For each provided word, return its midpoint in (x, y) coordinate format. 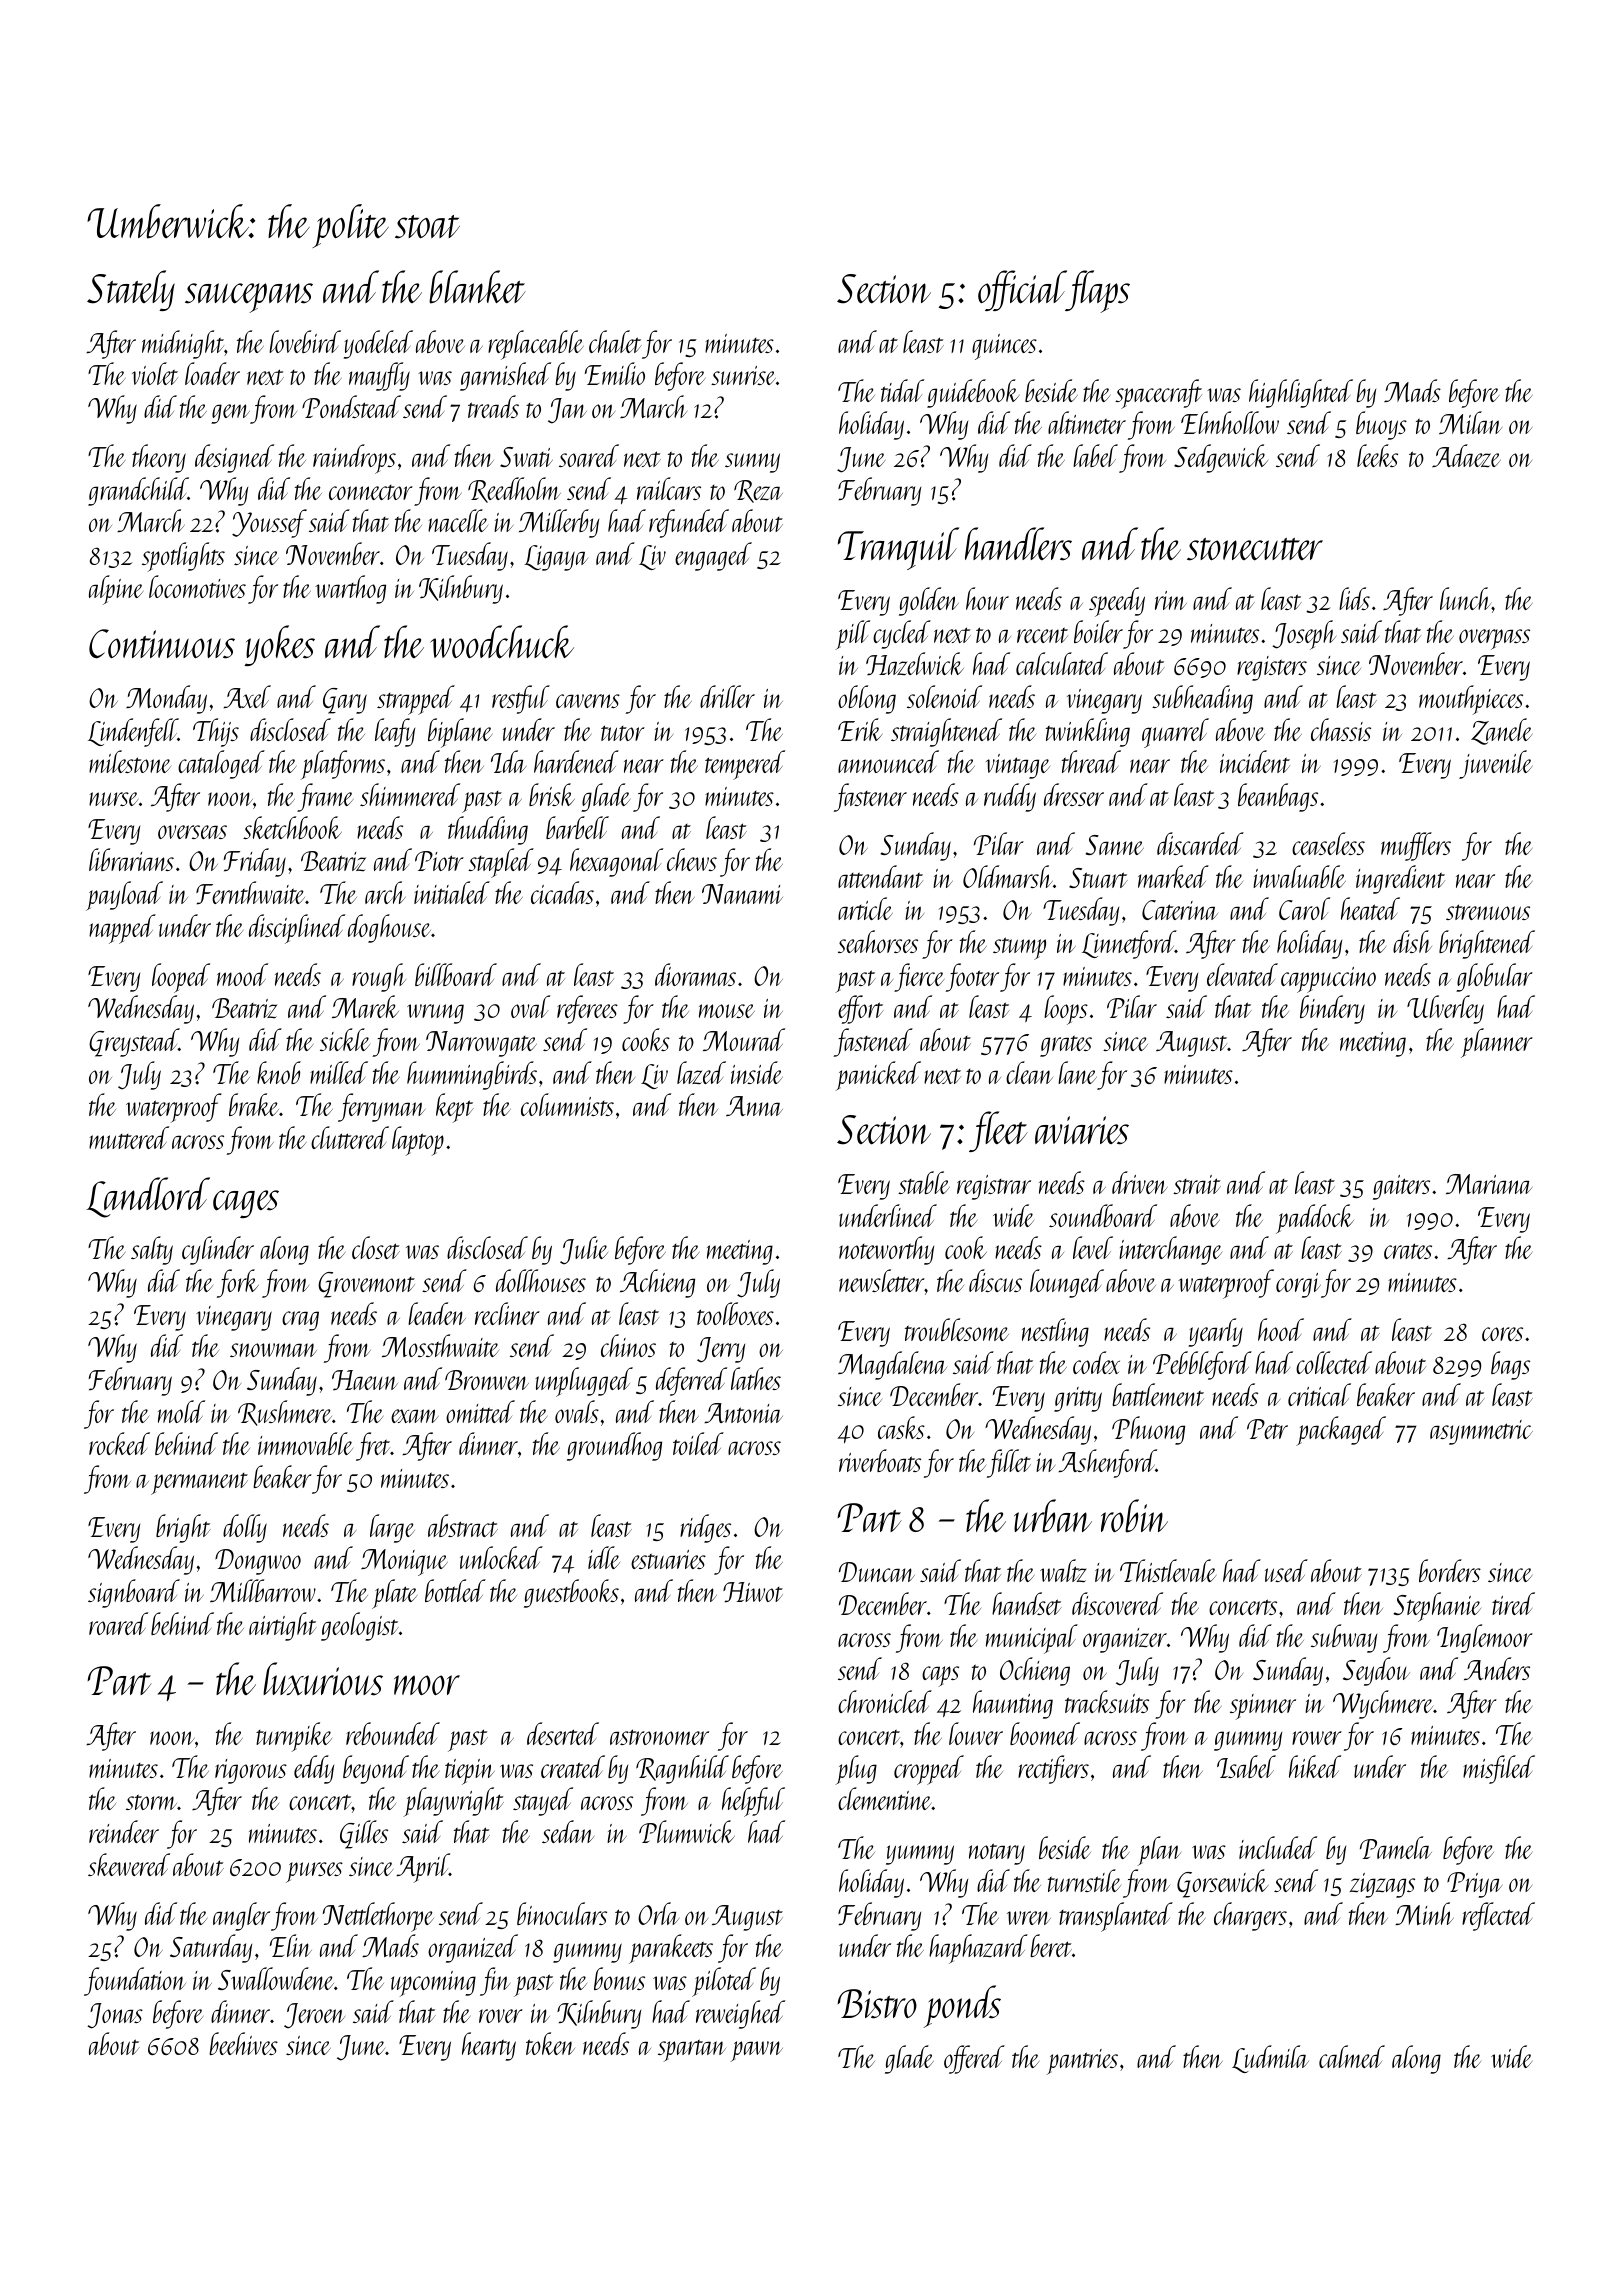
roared (118, 1623)
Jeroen (314, 2016)
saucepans (249, 298)
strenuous (1488, 912)
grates (1066, 1046)
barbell (577, 827)
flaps (1098, 291)
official (1022, 290)
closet (376, 1247)
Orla (658, 1913)
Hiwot (753, 1592)
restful (521, 699)
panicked (878, 1076)
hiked (1315, 1766)
